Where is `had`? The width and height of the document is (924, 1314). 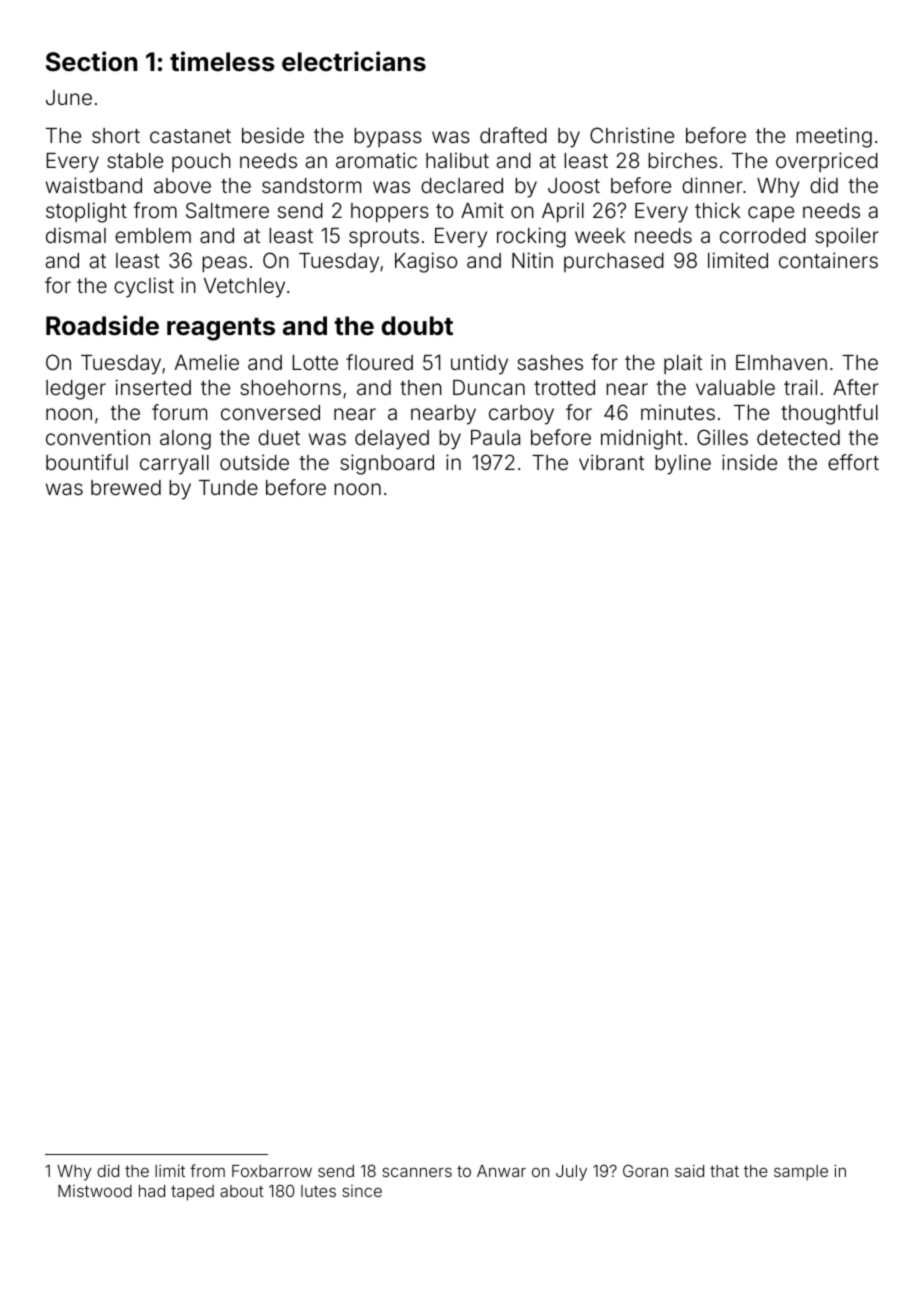 had is located at coordinates (152, 1191).
